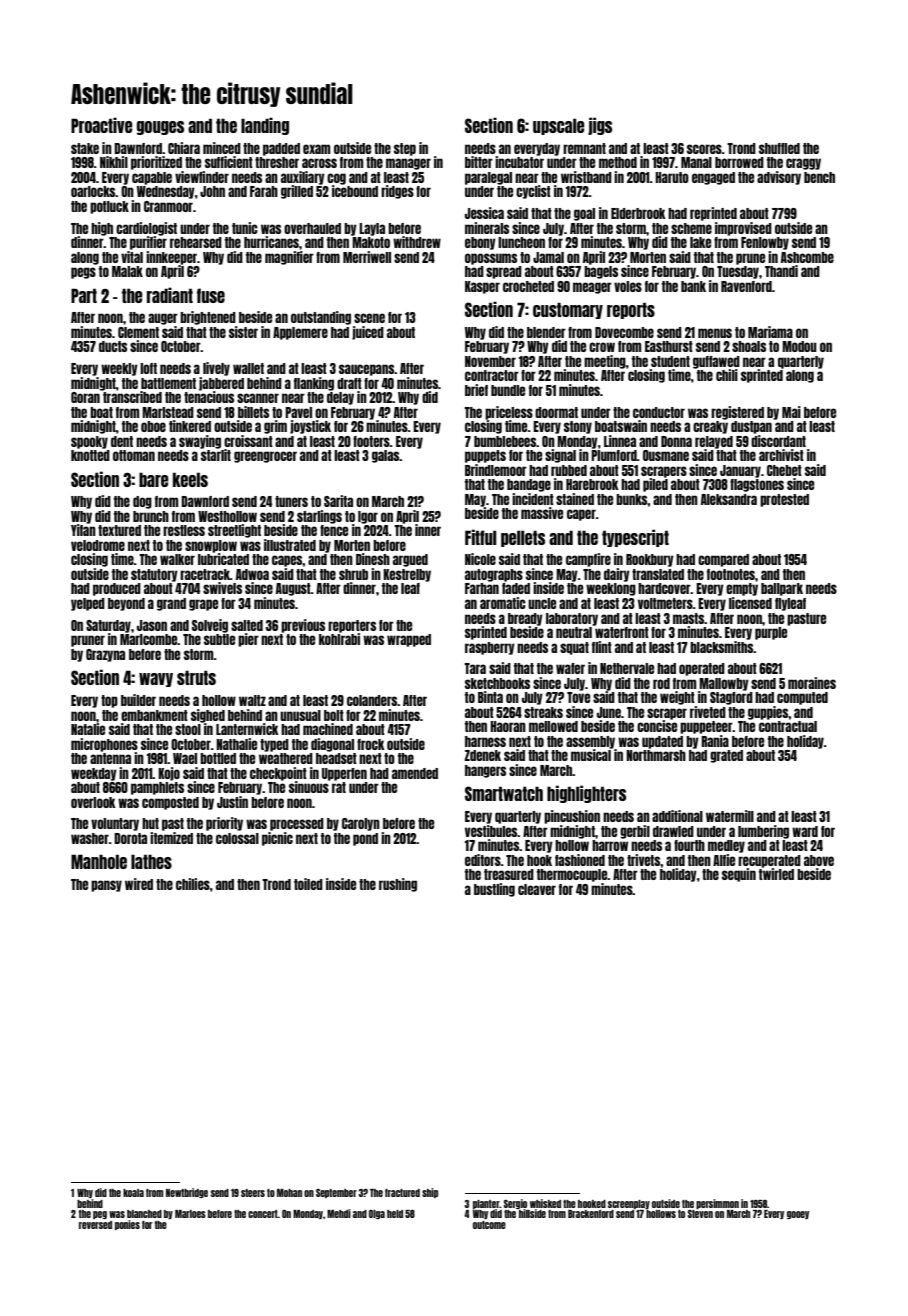  What do you see at coordinates (149, 639) in the screenshot?
I see `Marlcombe` at bounding box center [149, 639].
